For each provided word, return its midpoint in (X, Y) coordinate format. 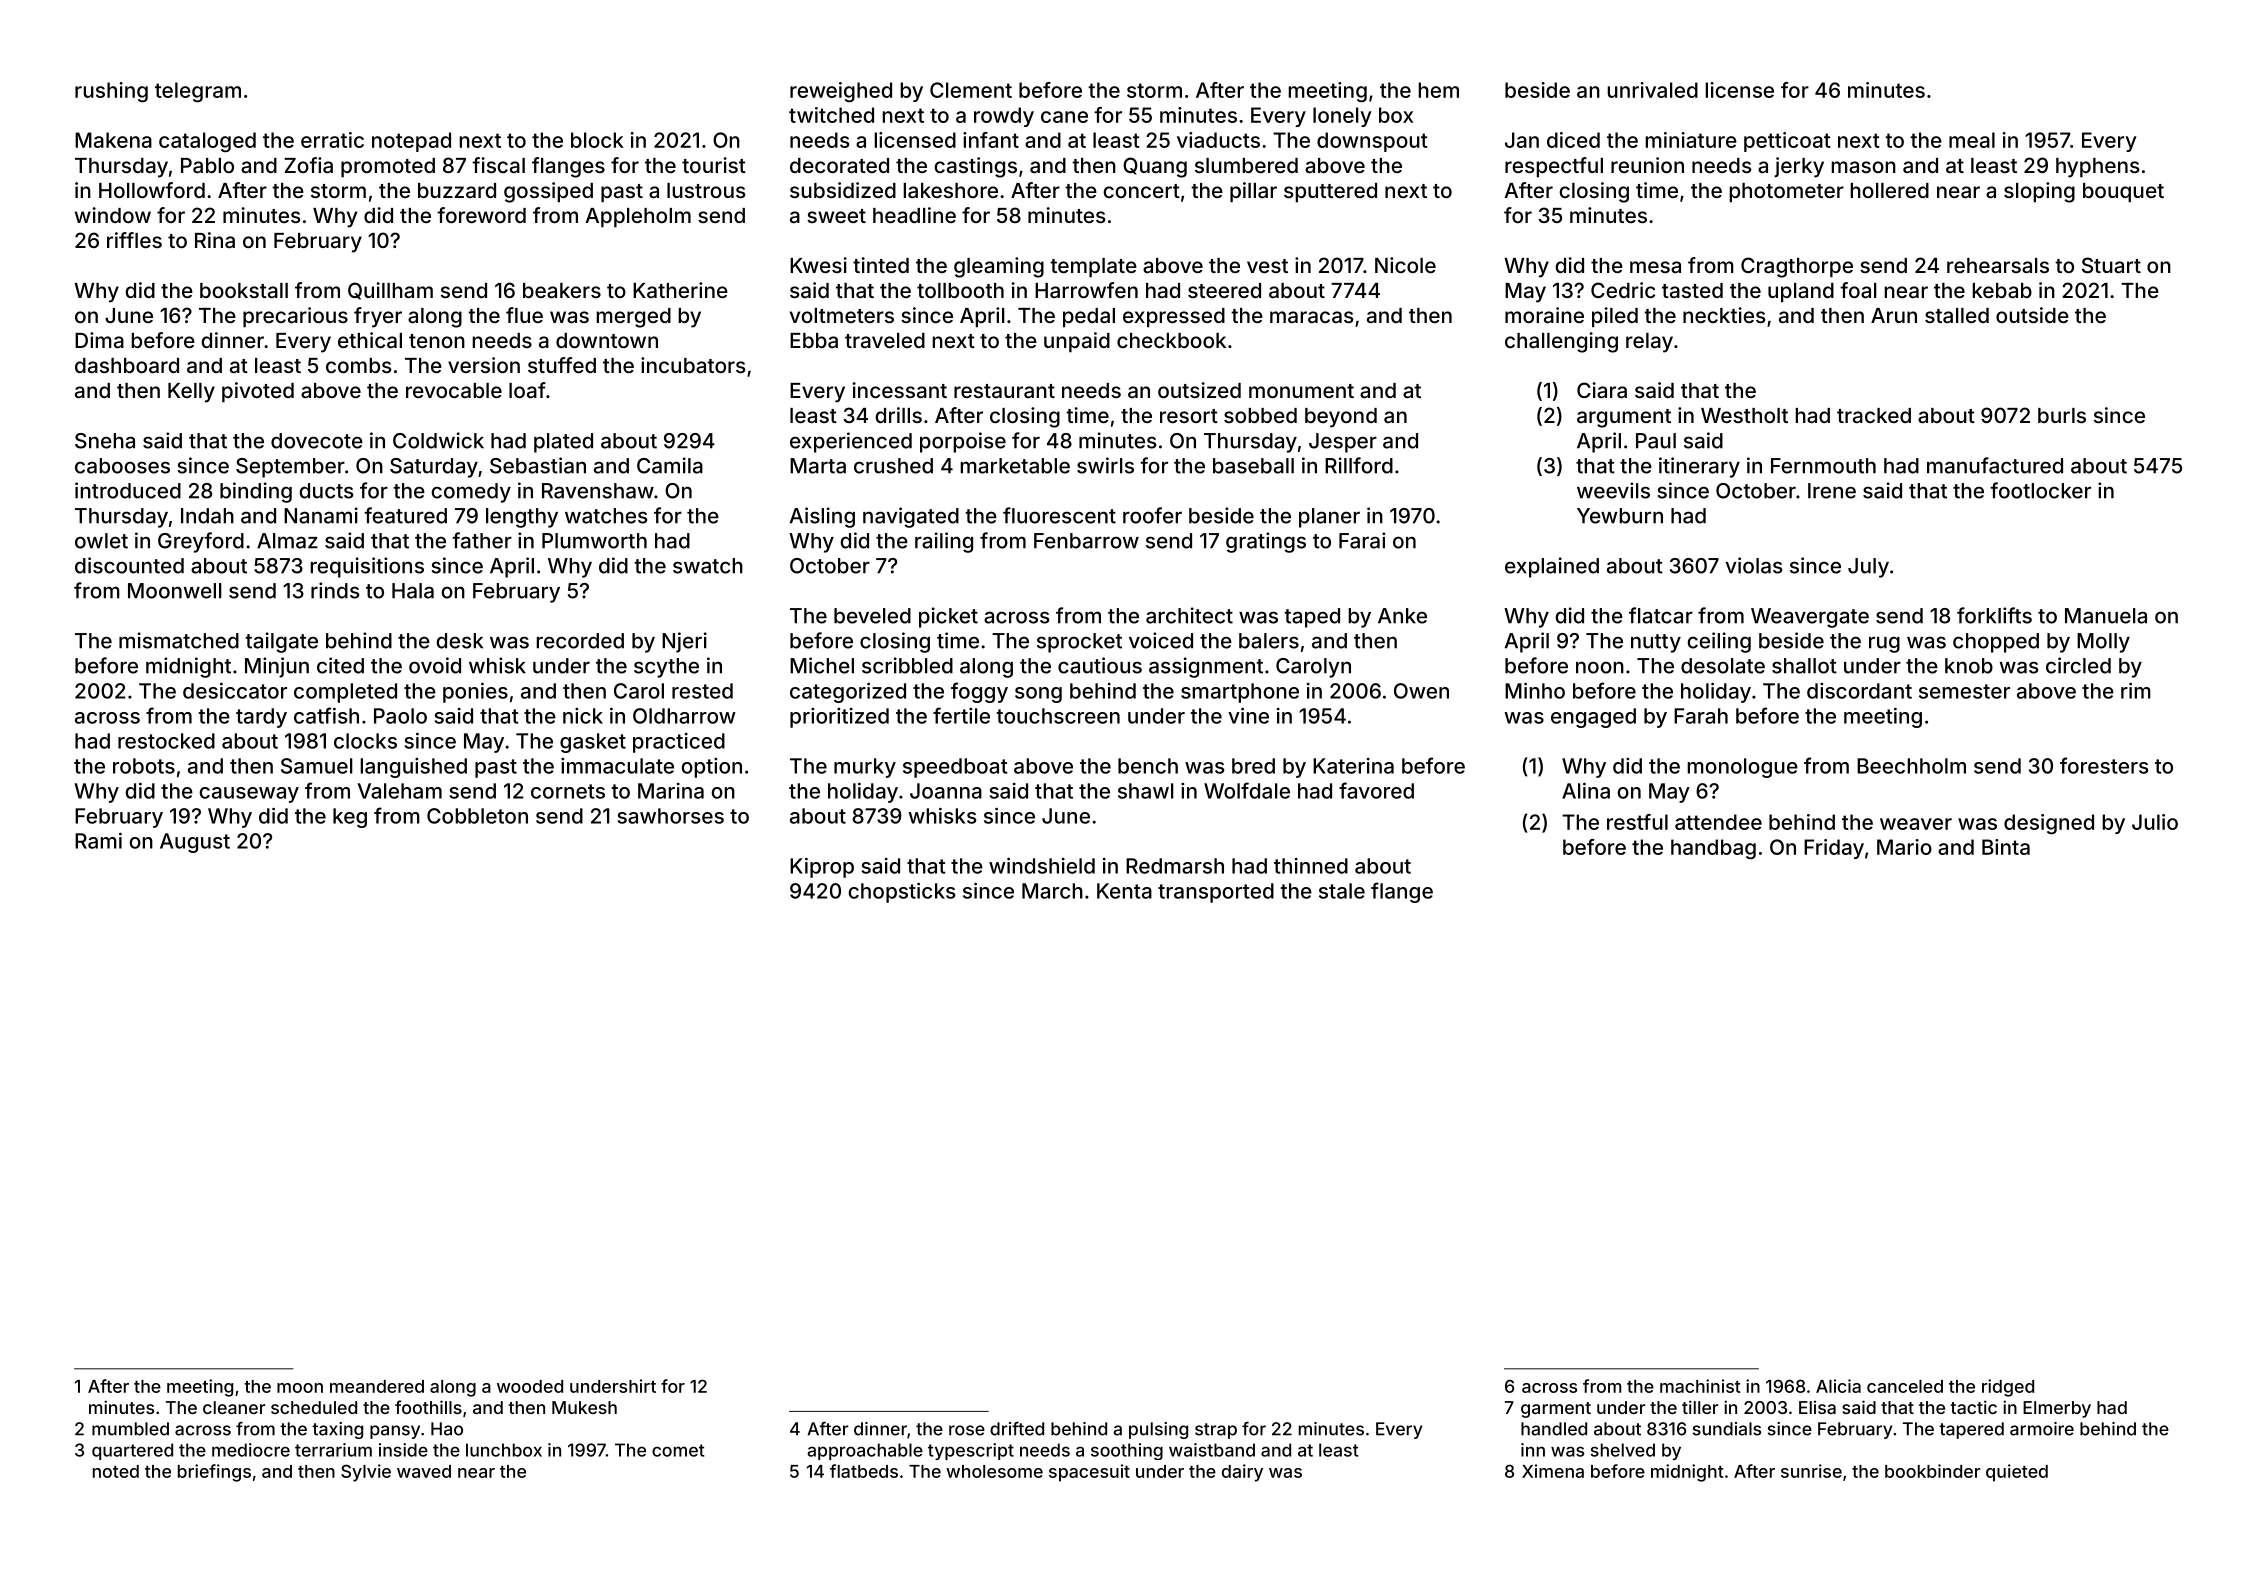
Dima (99, 340)
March (1052, 891)
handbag (1713, 849)
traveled (885, 340)
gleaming (999, 267)
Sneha (105, 441)
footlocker (2040, 490)
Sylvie (366, 1473)
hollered (1889, 190)
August (195, 843)
